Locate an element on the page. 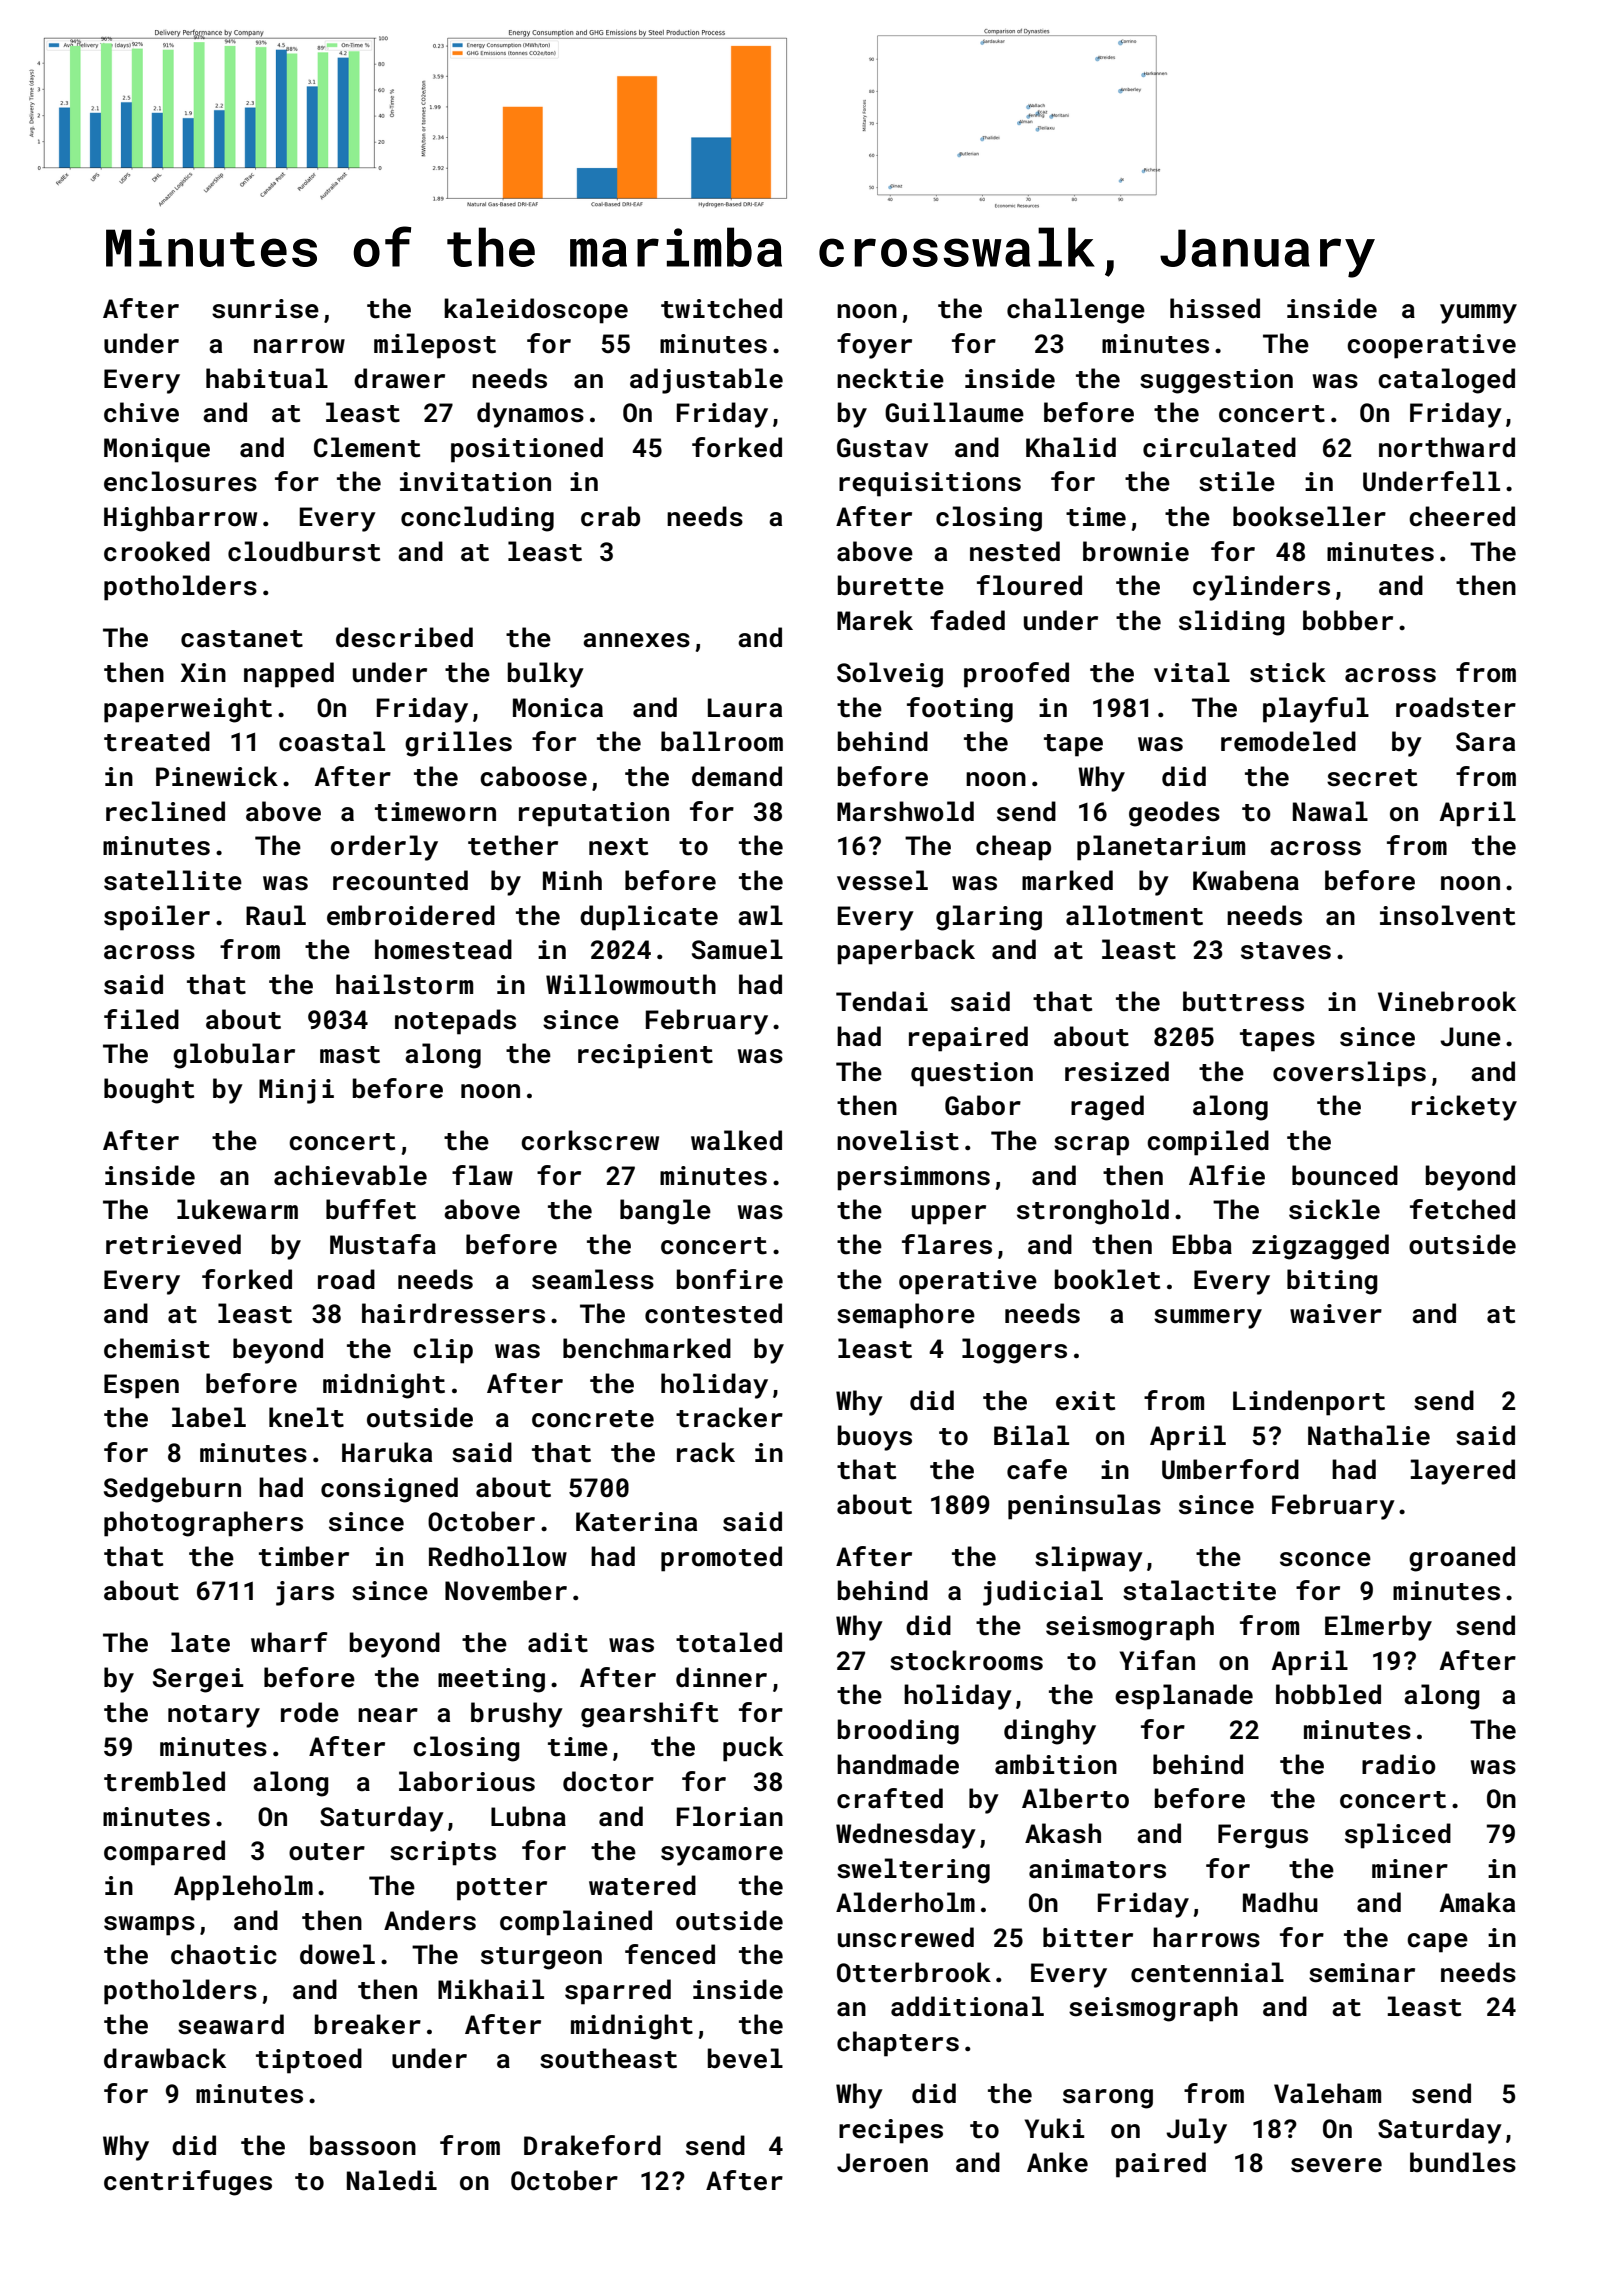  drawback is located at coordinates (165, 2058).
